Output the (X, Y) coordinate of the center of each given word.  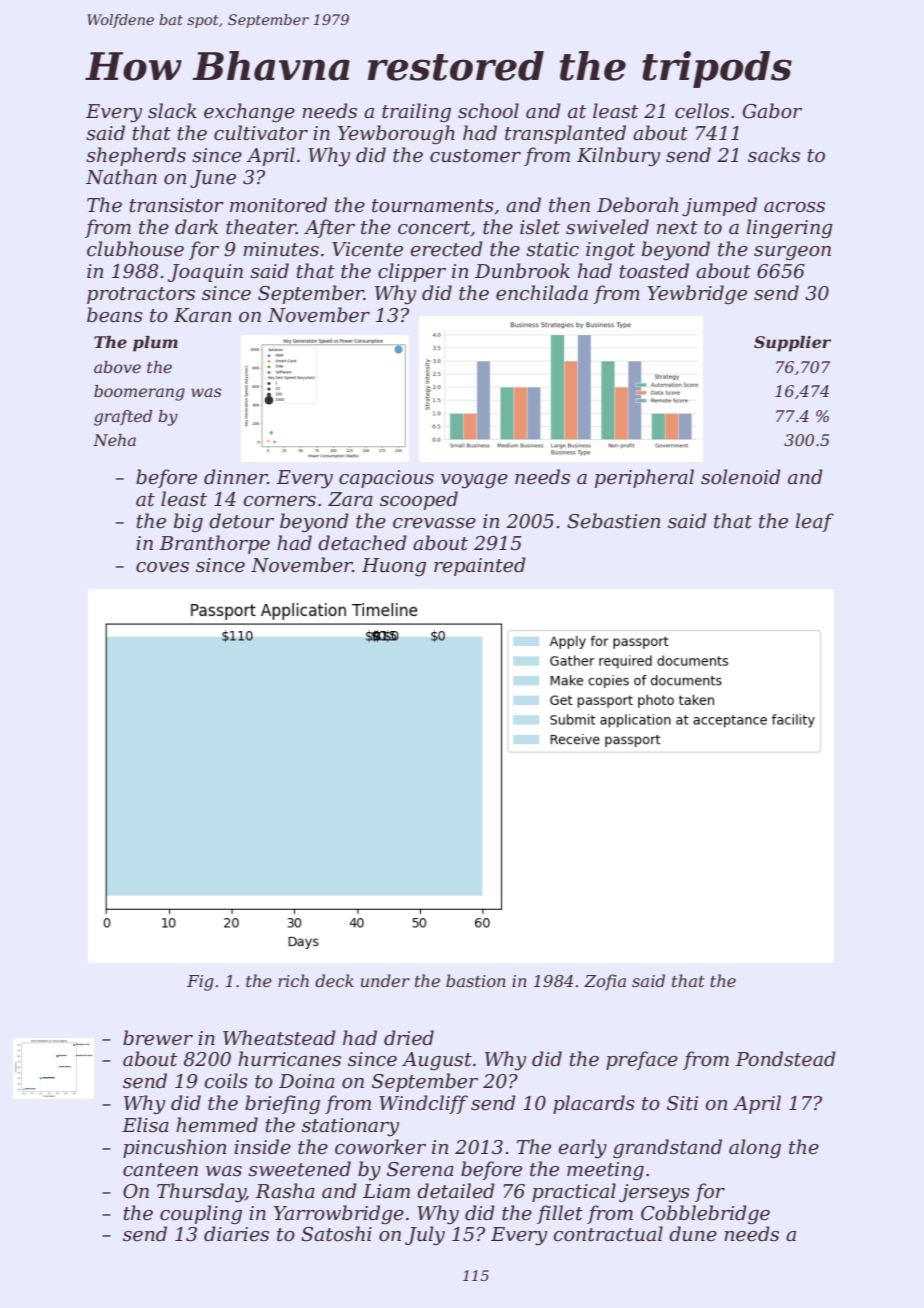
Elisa (145, 1125)
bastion (476, 980)
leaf (815, 522)
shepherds (136, 156)
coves (162, 567)
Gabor (772, 111)
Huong (394, 567)
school (488, 111)
